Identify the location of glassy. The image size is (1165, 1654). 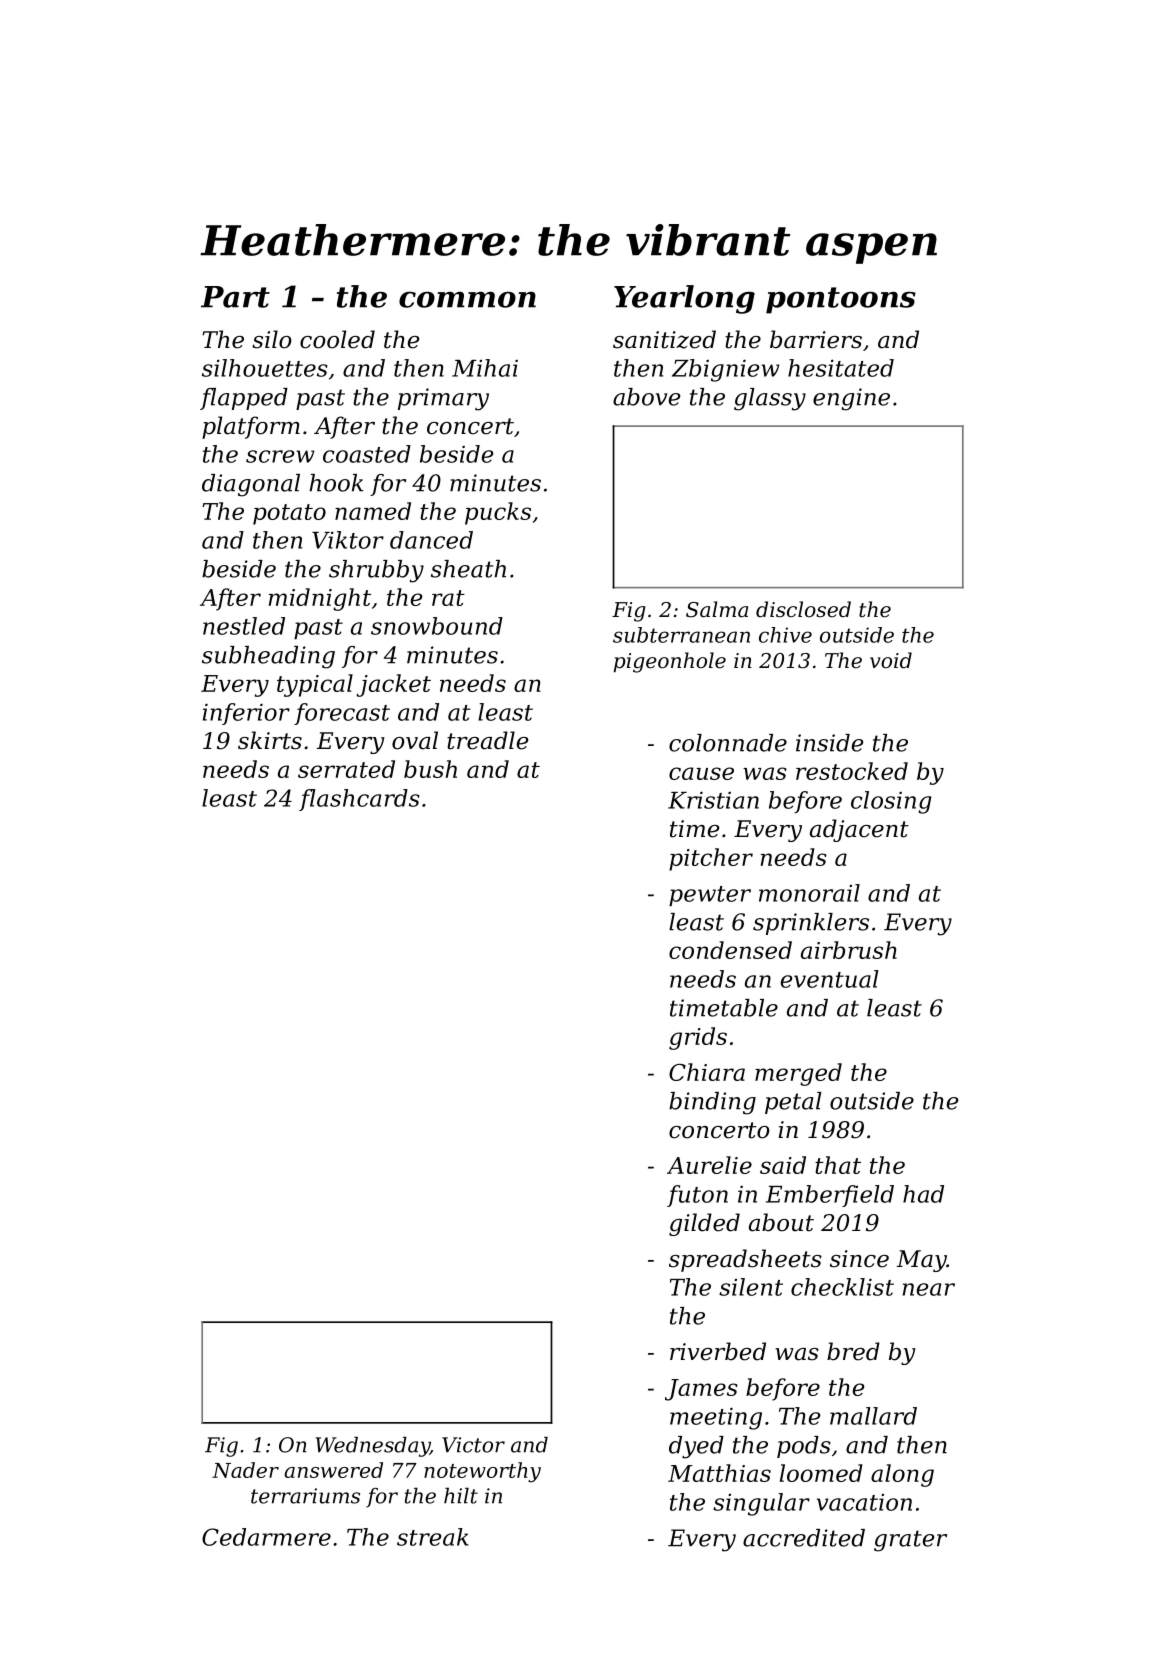
(770, 399).
